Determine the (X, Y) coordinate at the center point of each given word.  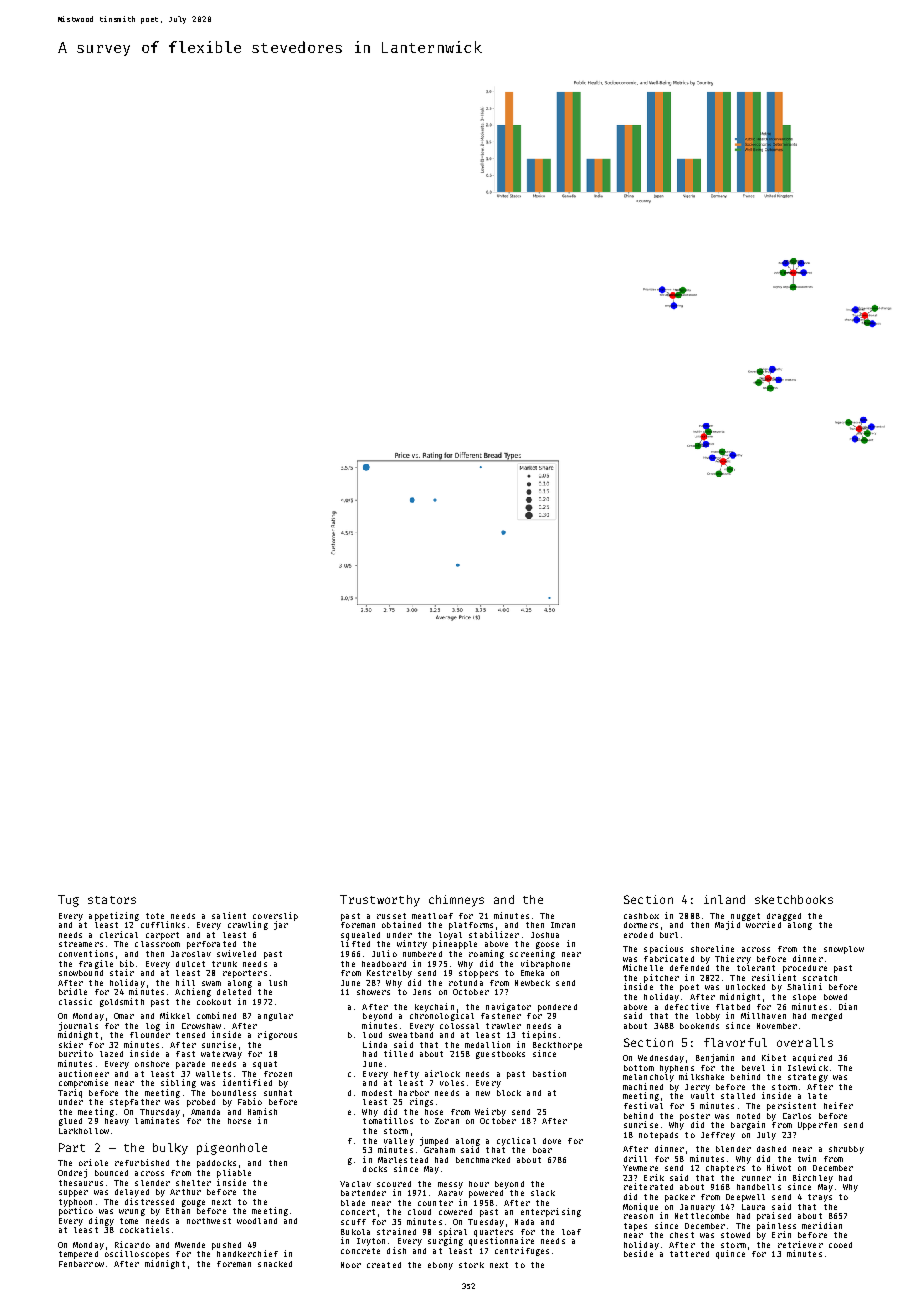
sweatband (411, 1035)
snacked (275, 1264)
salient (229, 915)
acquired (812, 1058)
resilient (774, 977)
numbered (422, 954)
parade (190, 1065)
